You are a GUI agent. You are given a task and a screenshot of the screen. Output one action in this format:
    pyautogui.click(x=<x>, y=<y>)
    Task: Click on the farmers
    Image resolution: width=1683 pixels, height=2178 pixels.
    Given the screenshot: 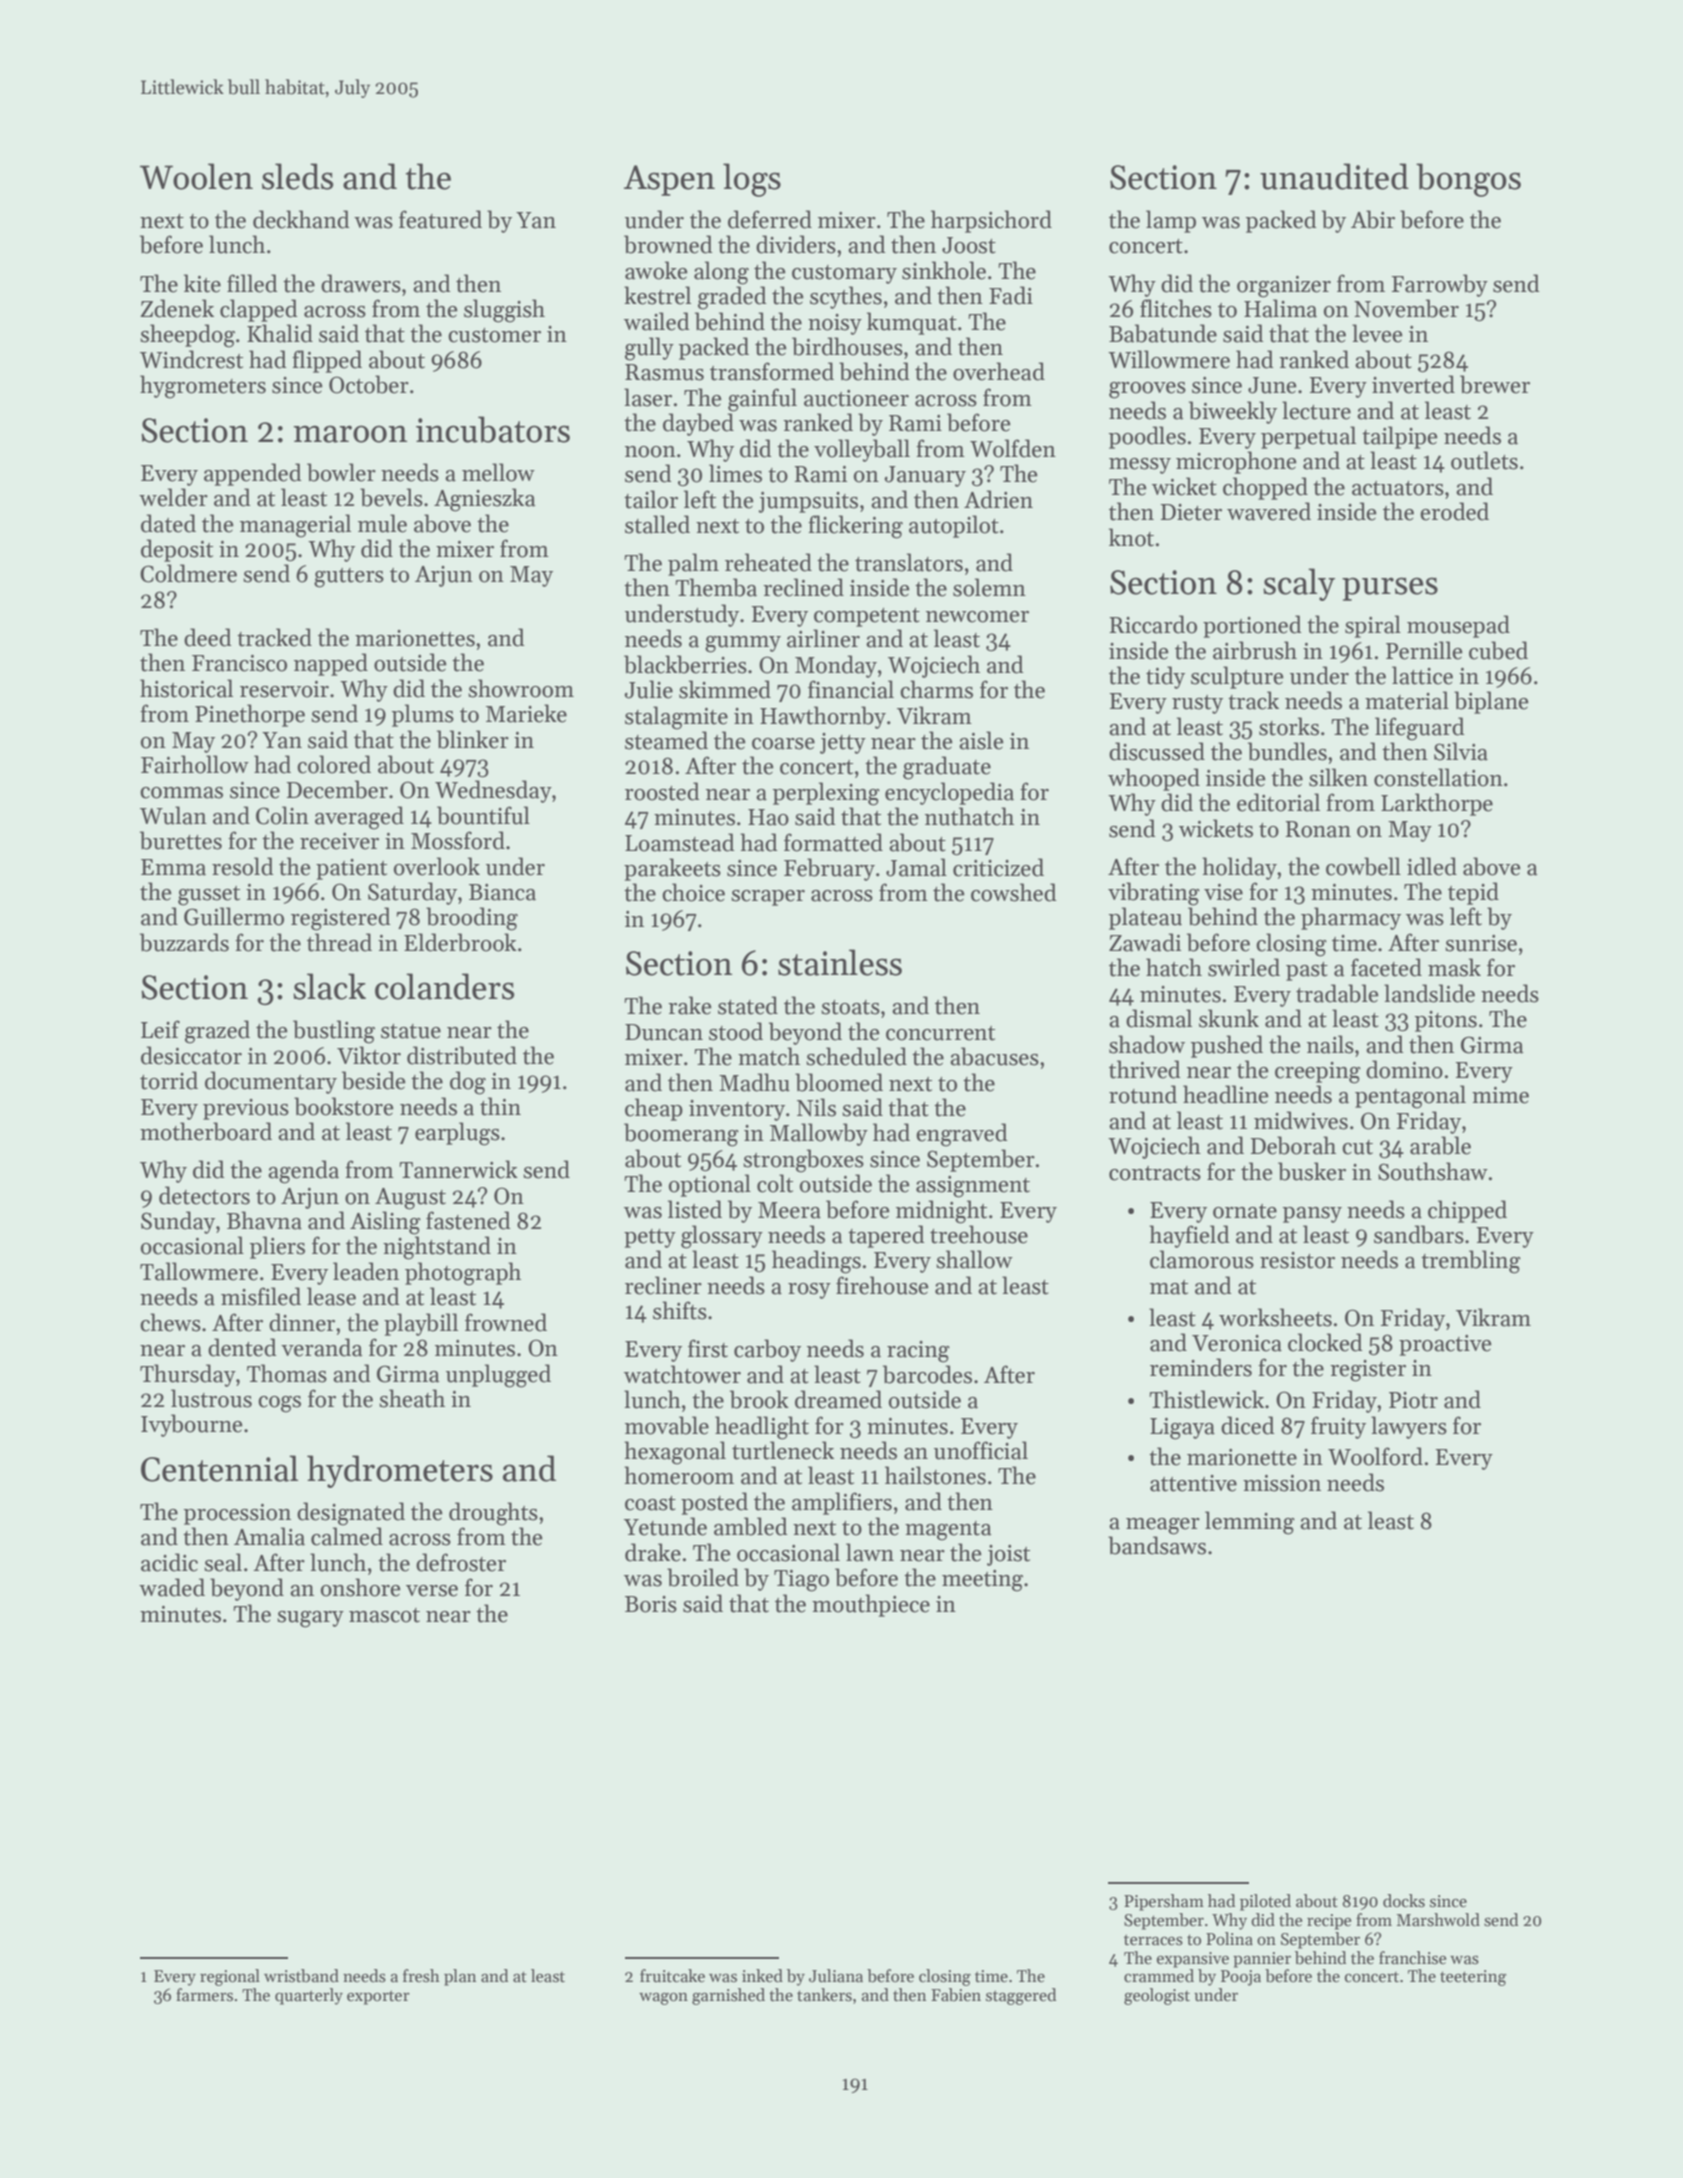 What is the action you would take?
    pyautogui.click(x=204, y=1995)
